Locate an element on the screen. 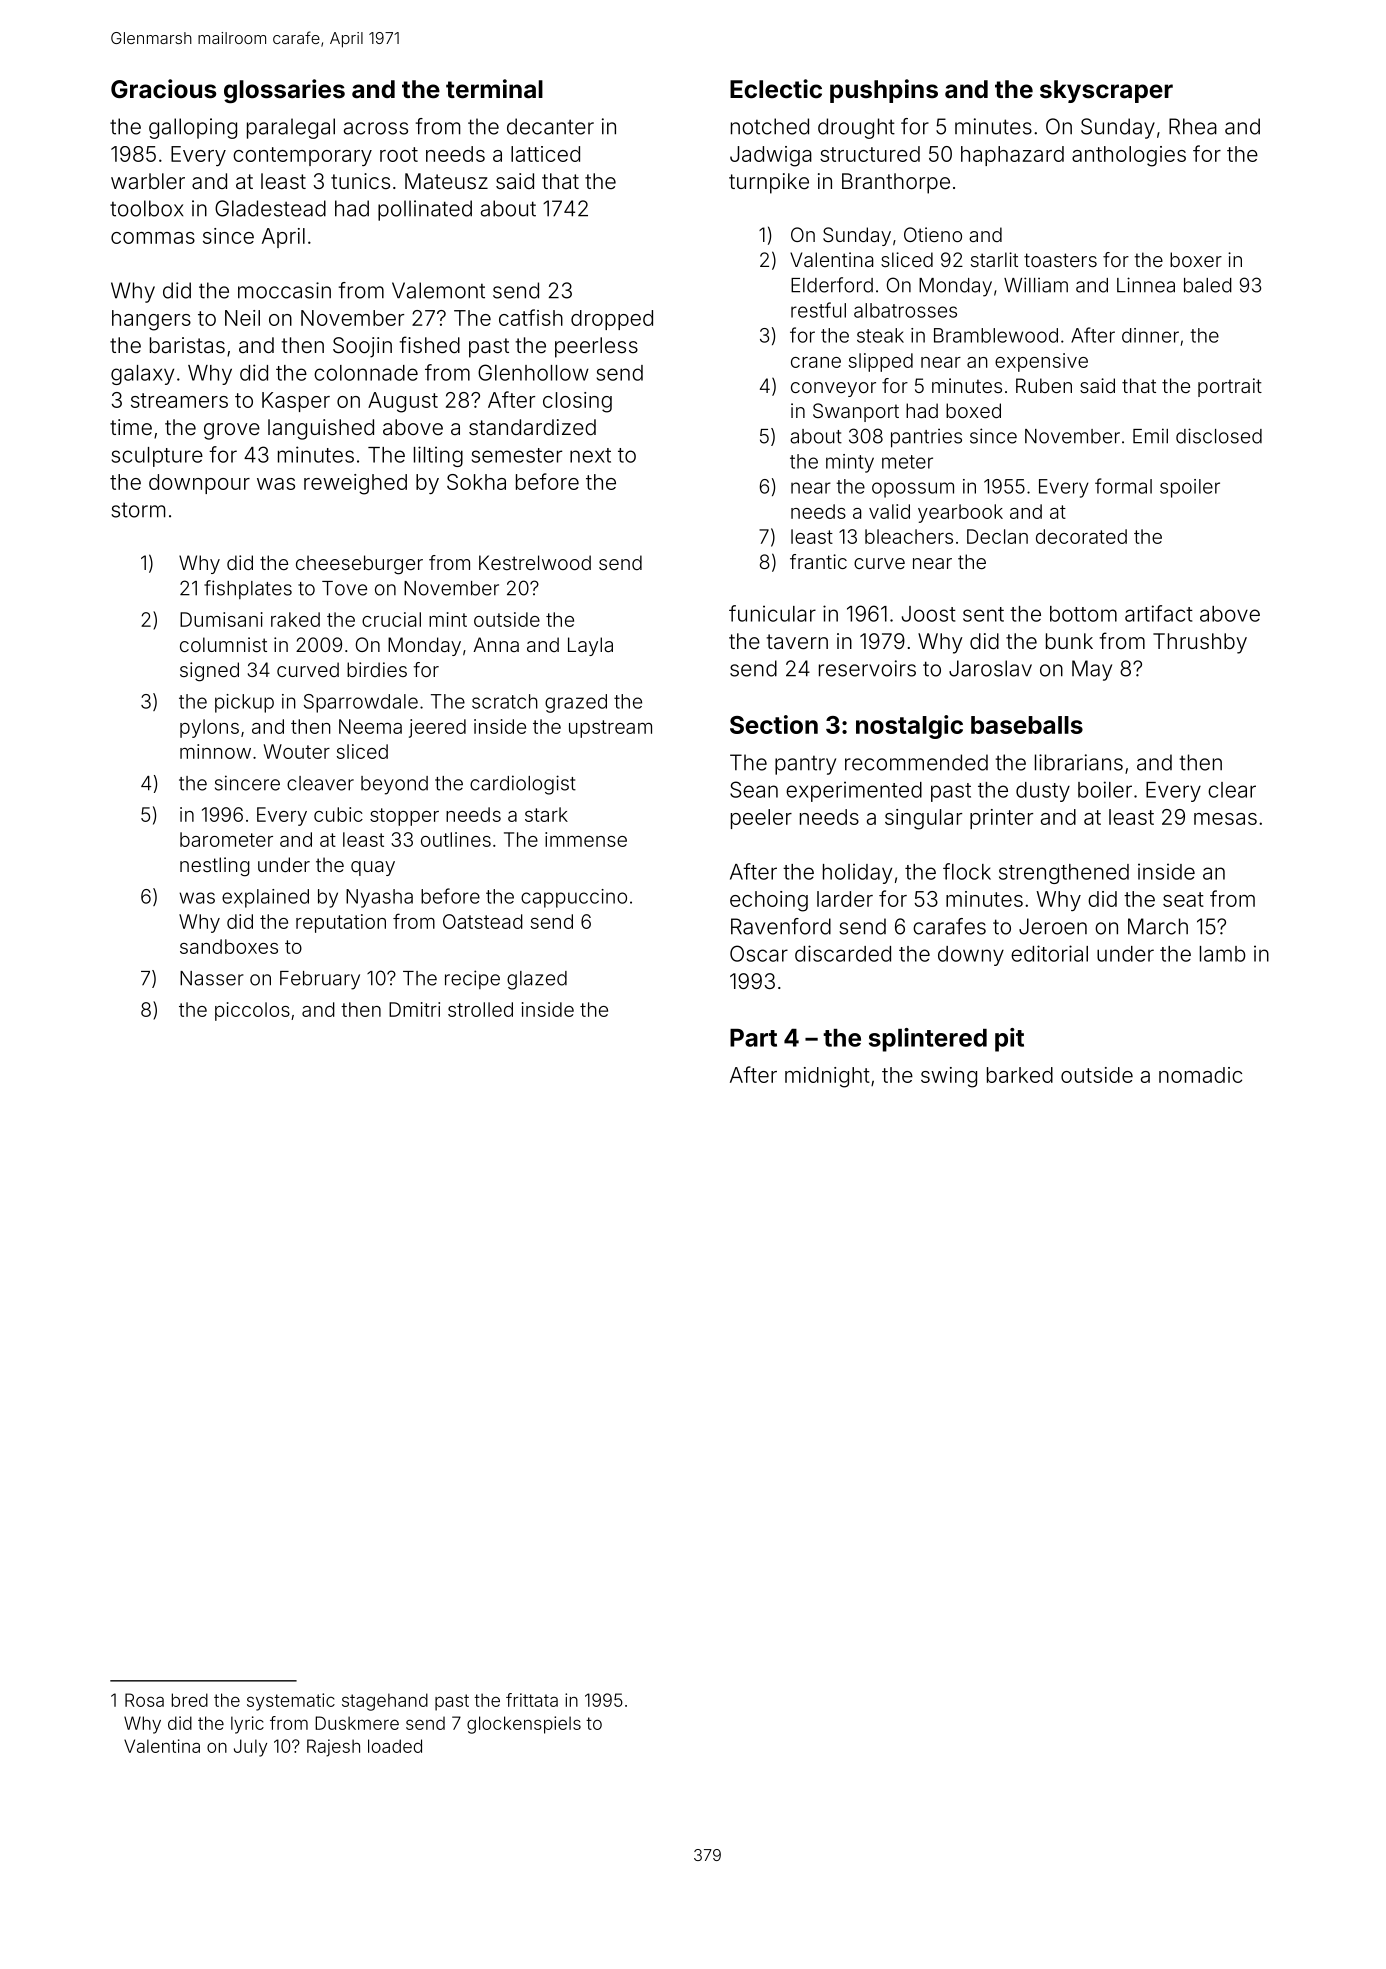 The width and height of the screenshot is (1386, 1969). Wouter is located at coordinates (297, 751).
